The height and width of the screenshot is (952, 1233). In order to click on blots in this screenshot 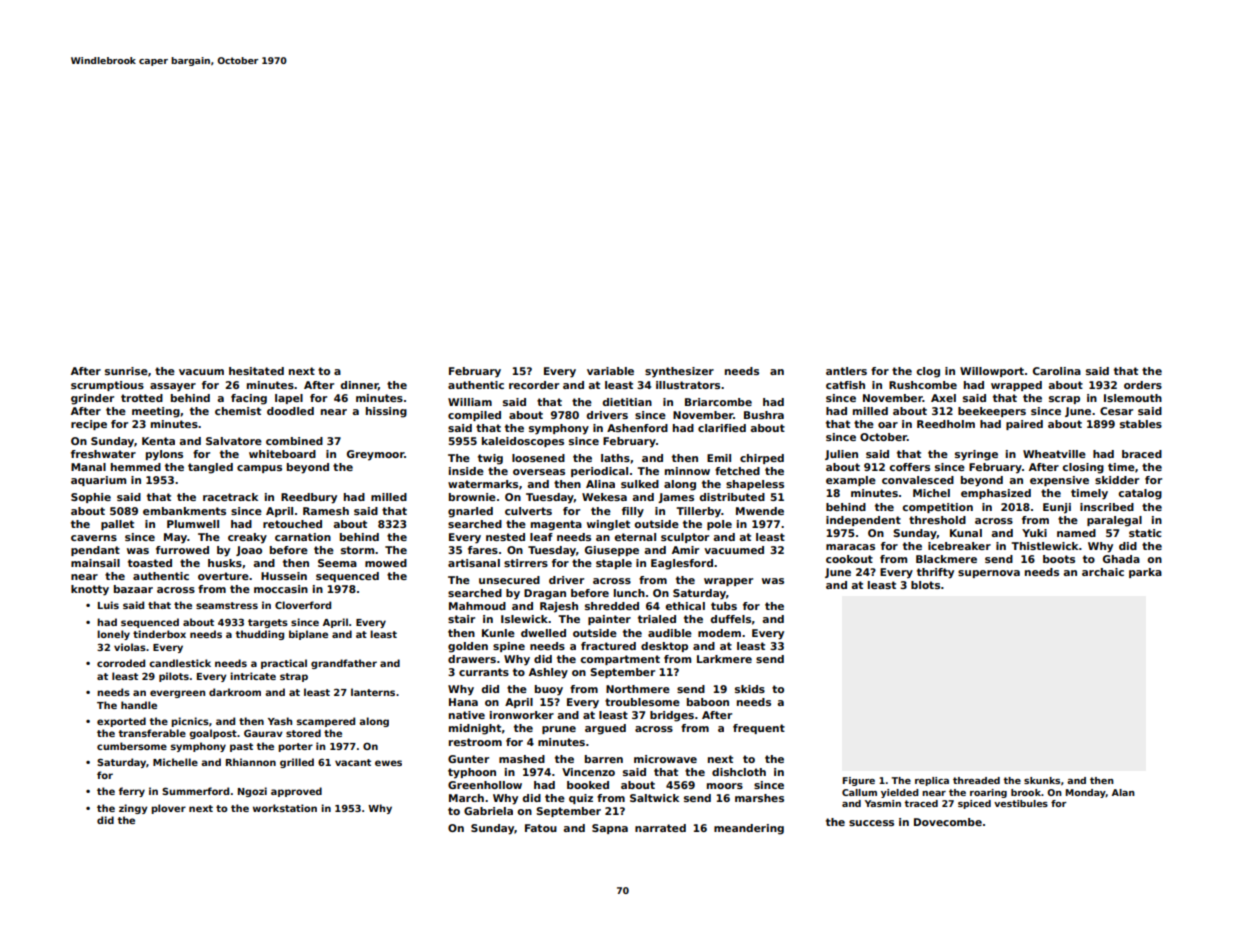, I will do `click(925, 585)`.
